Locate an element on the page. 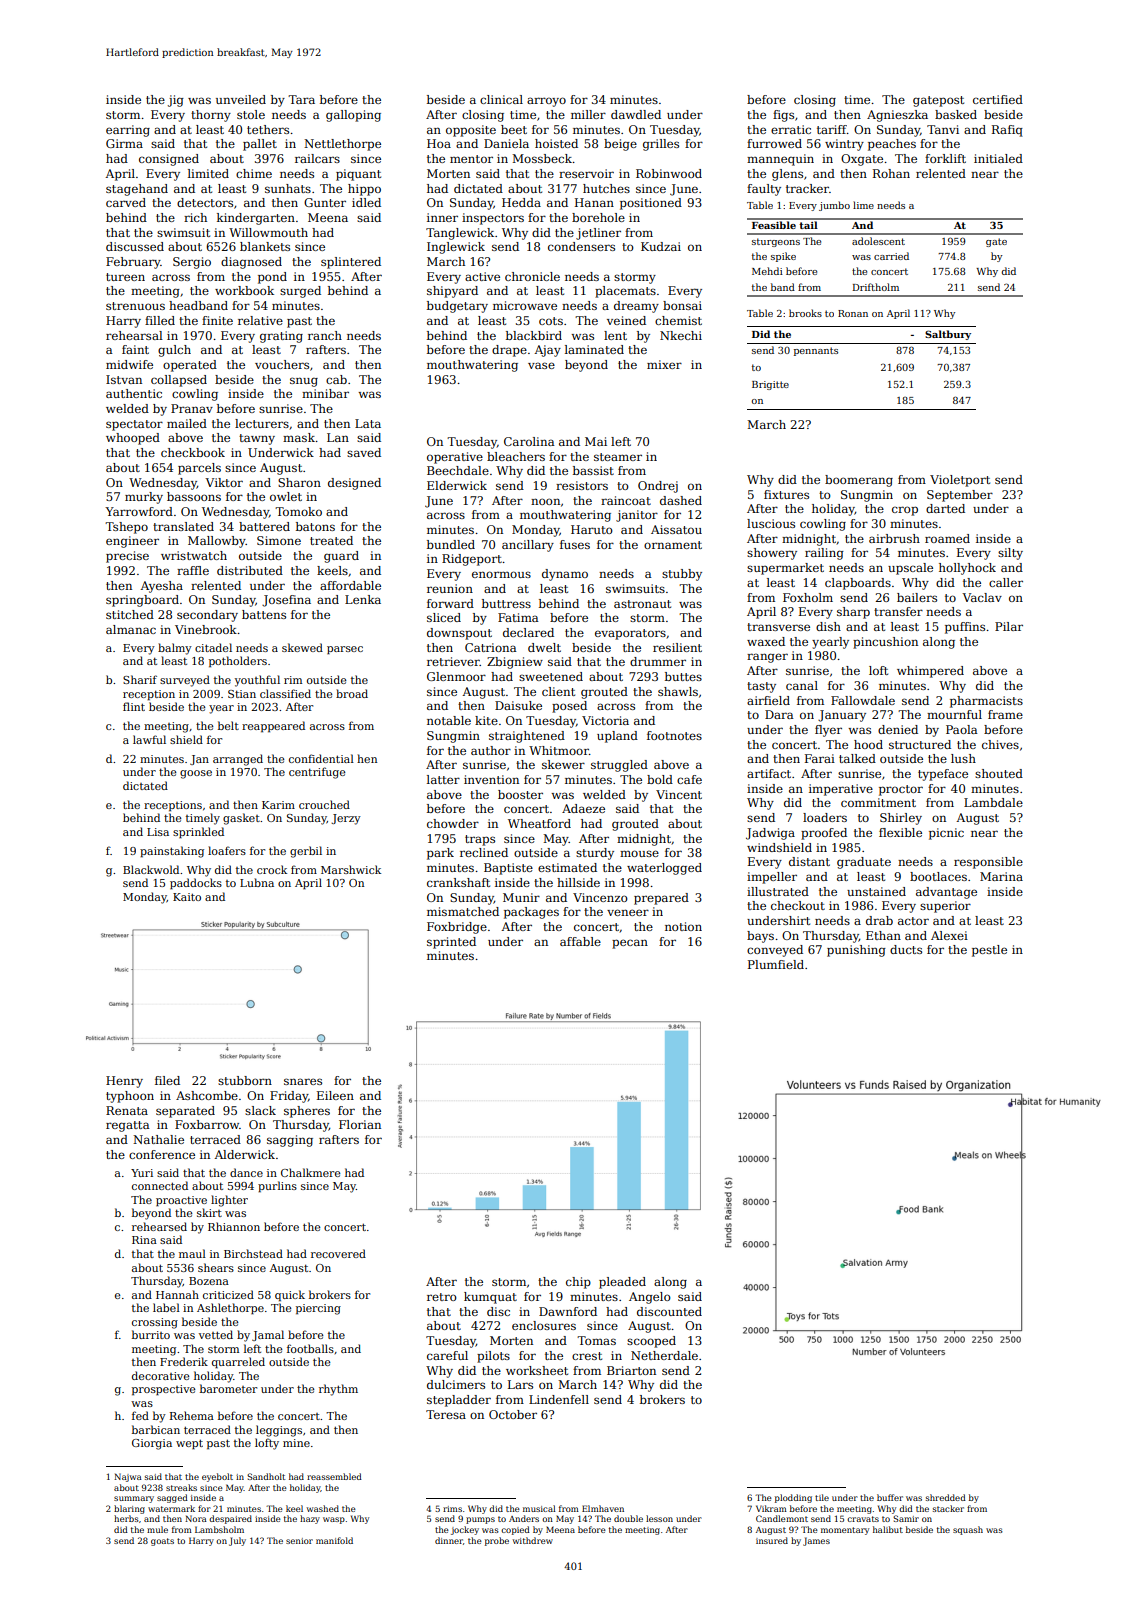  Robinwood is located at coordinates (669, 173).
